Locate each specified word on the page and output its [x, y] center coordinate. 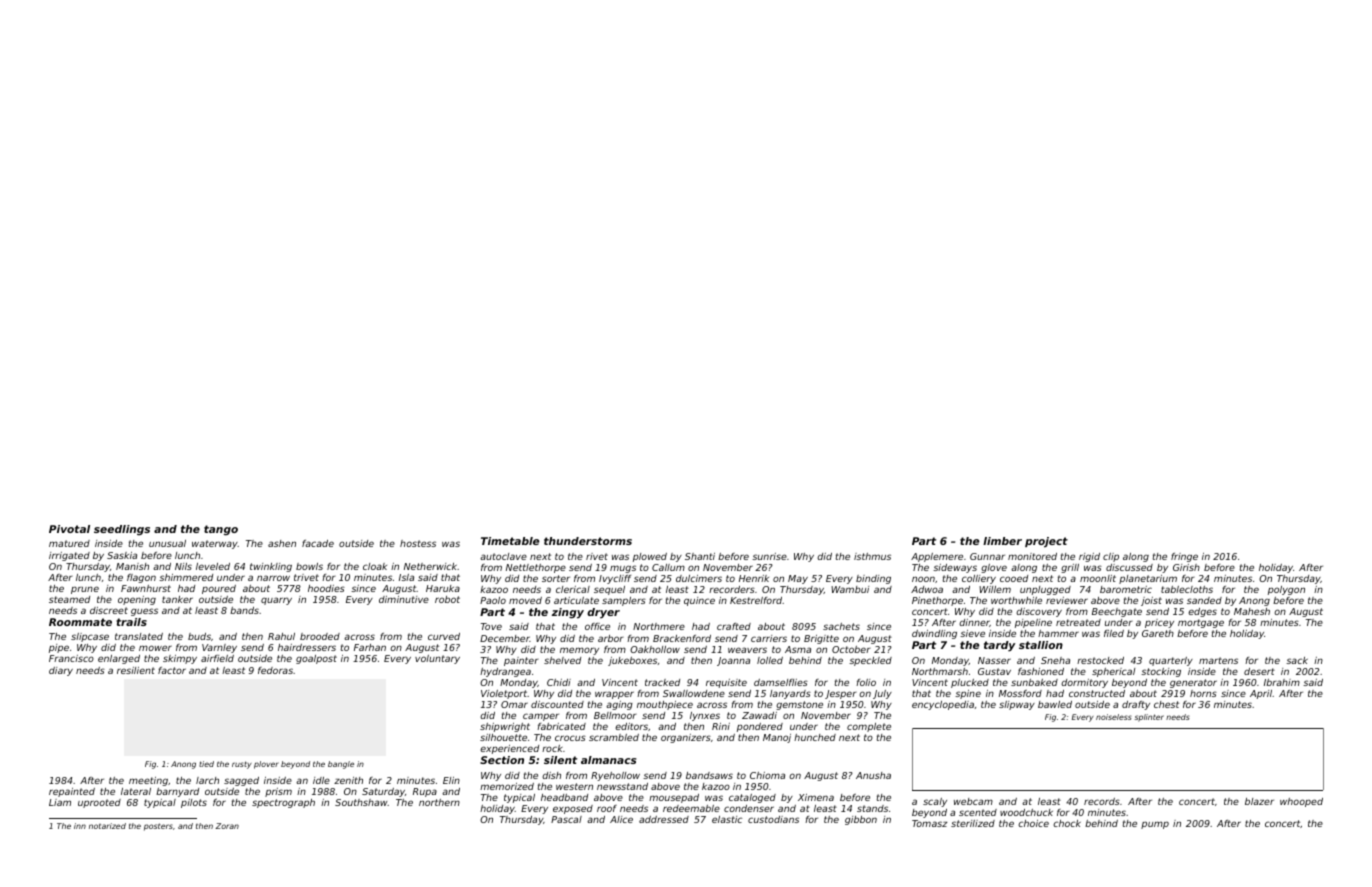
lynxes [705, 716]
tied [206, 764]
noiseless [1113, 717]
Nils [183, 566]
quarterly [1171, 661]
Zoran [227, 826]
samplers [624, 601]
